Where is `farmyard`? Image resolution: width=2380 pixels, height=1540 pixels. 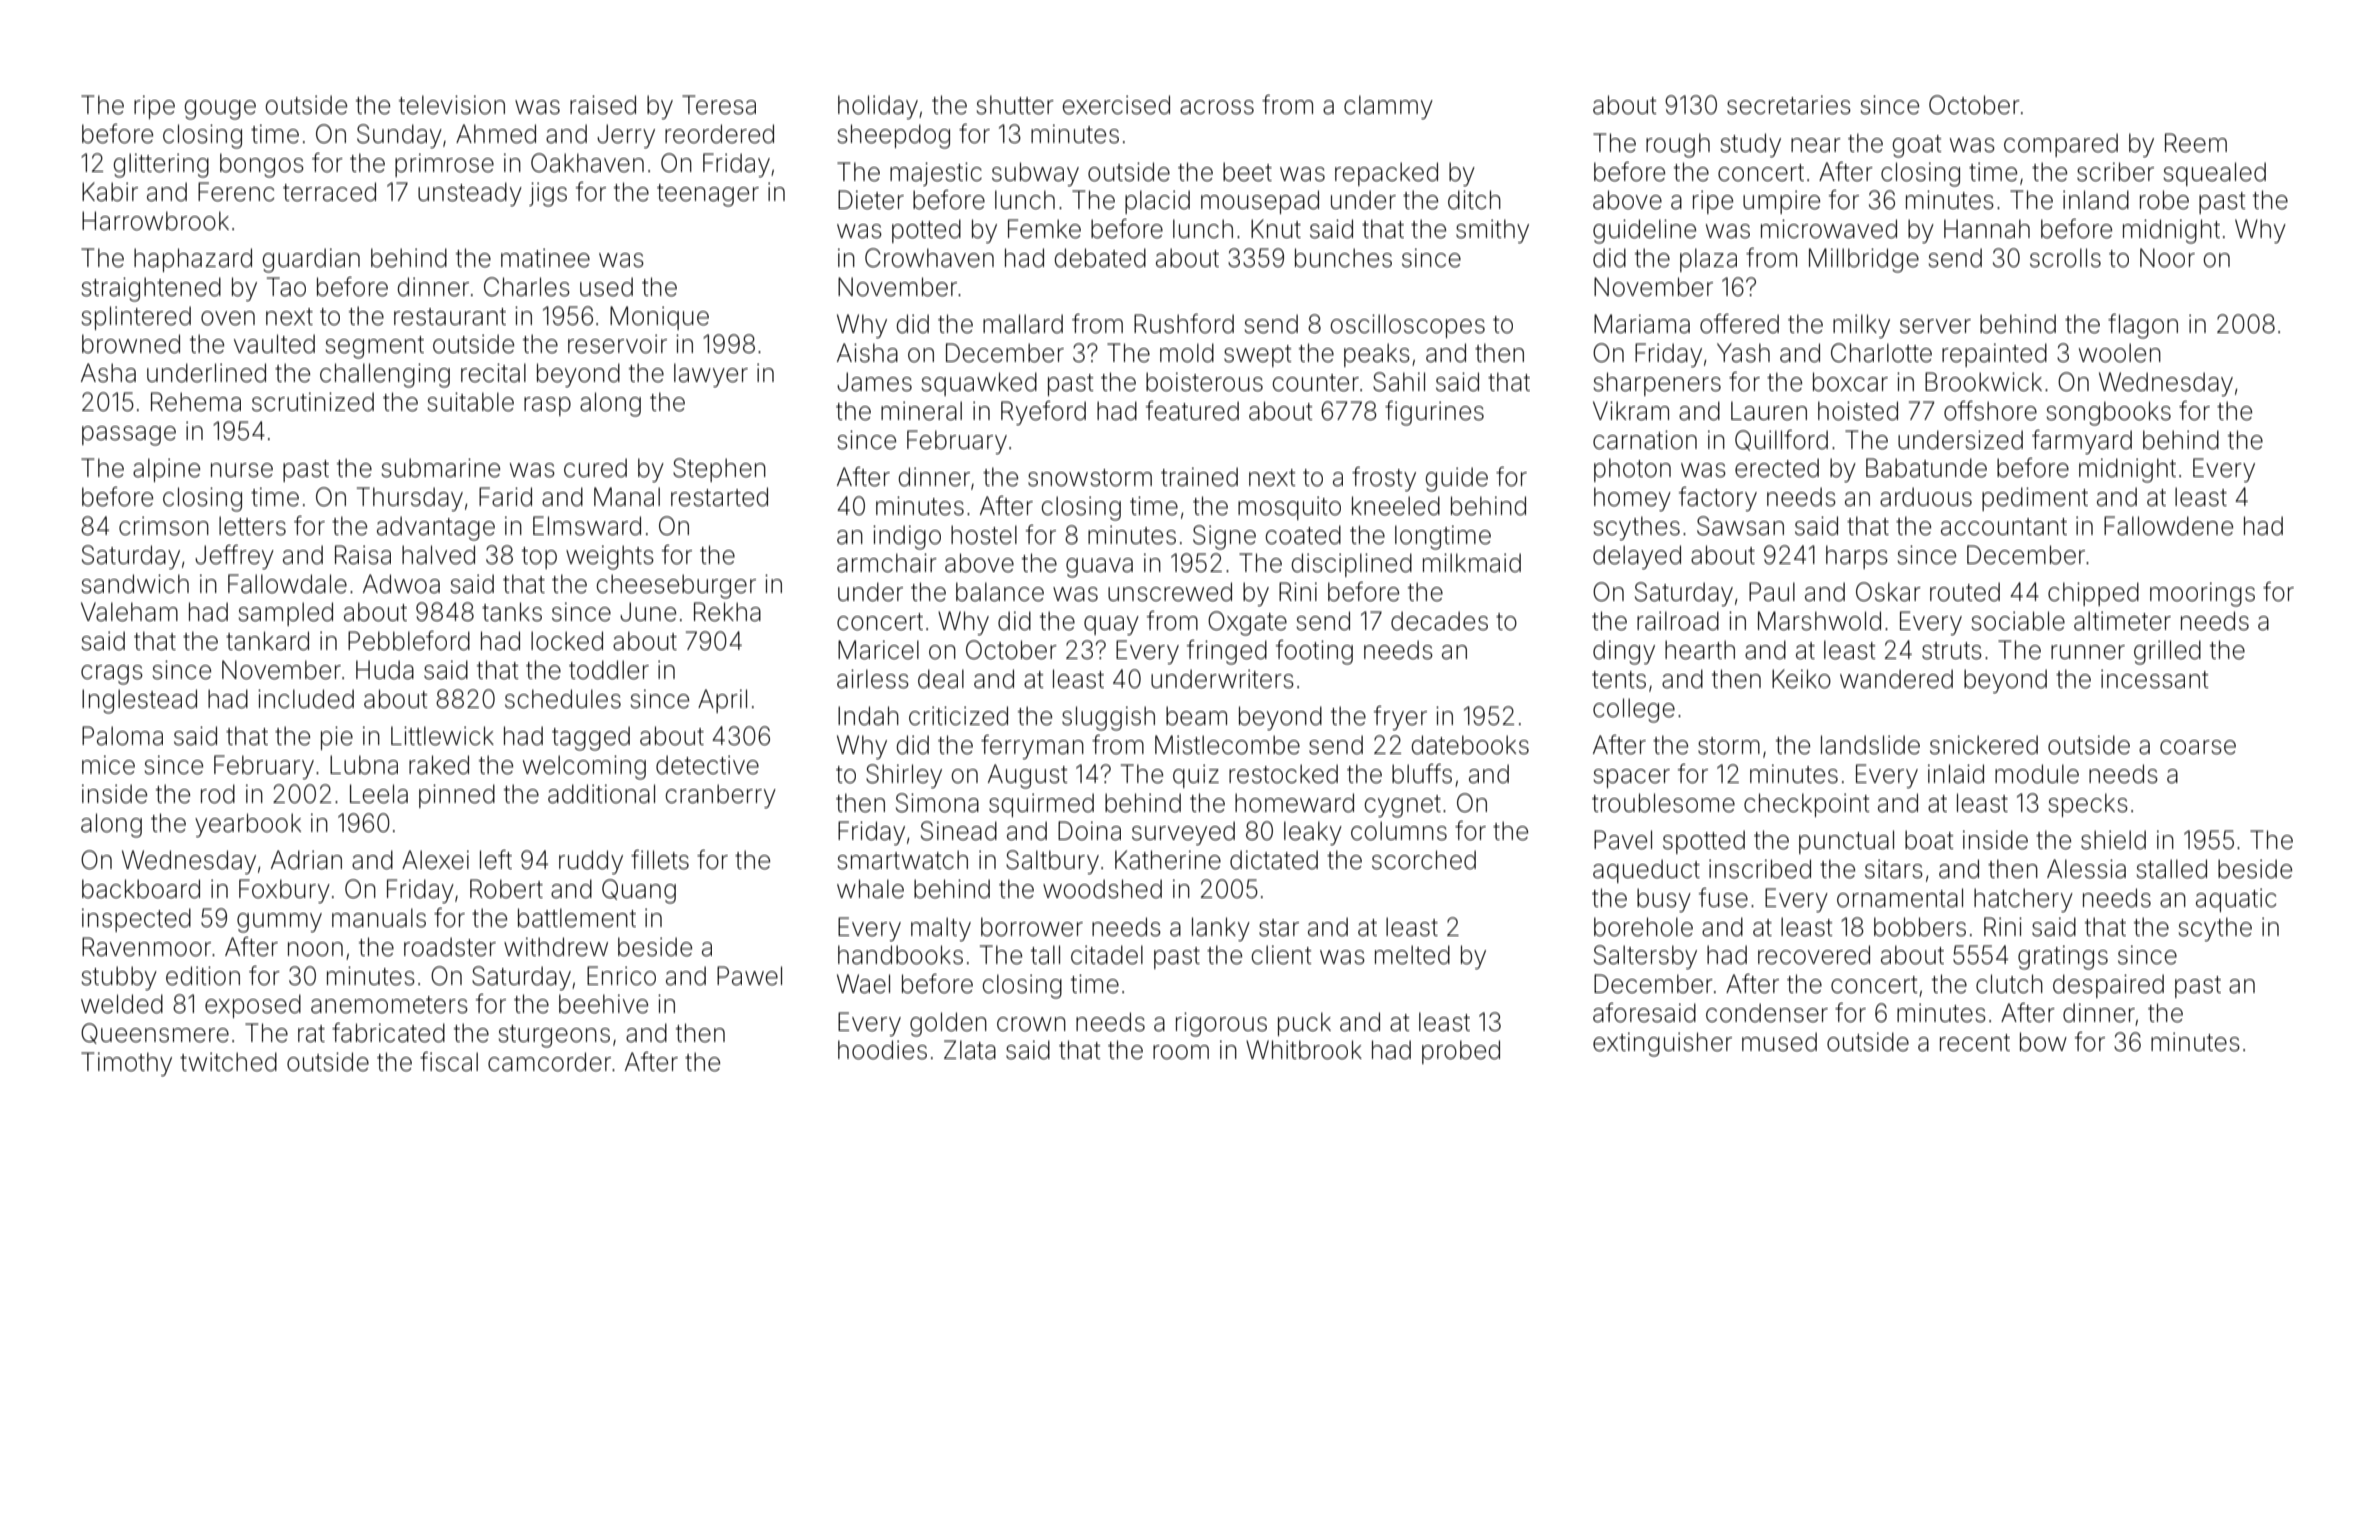 farmyard is located at coordinates (2082, 442).
